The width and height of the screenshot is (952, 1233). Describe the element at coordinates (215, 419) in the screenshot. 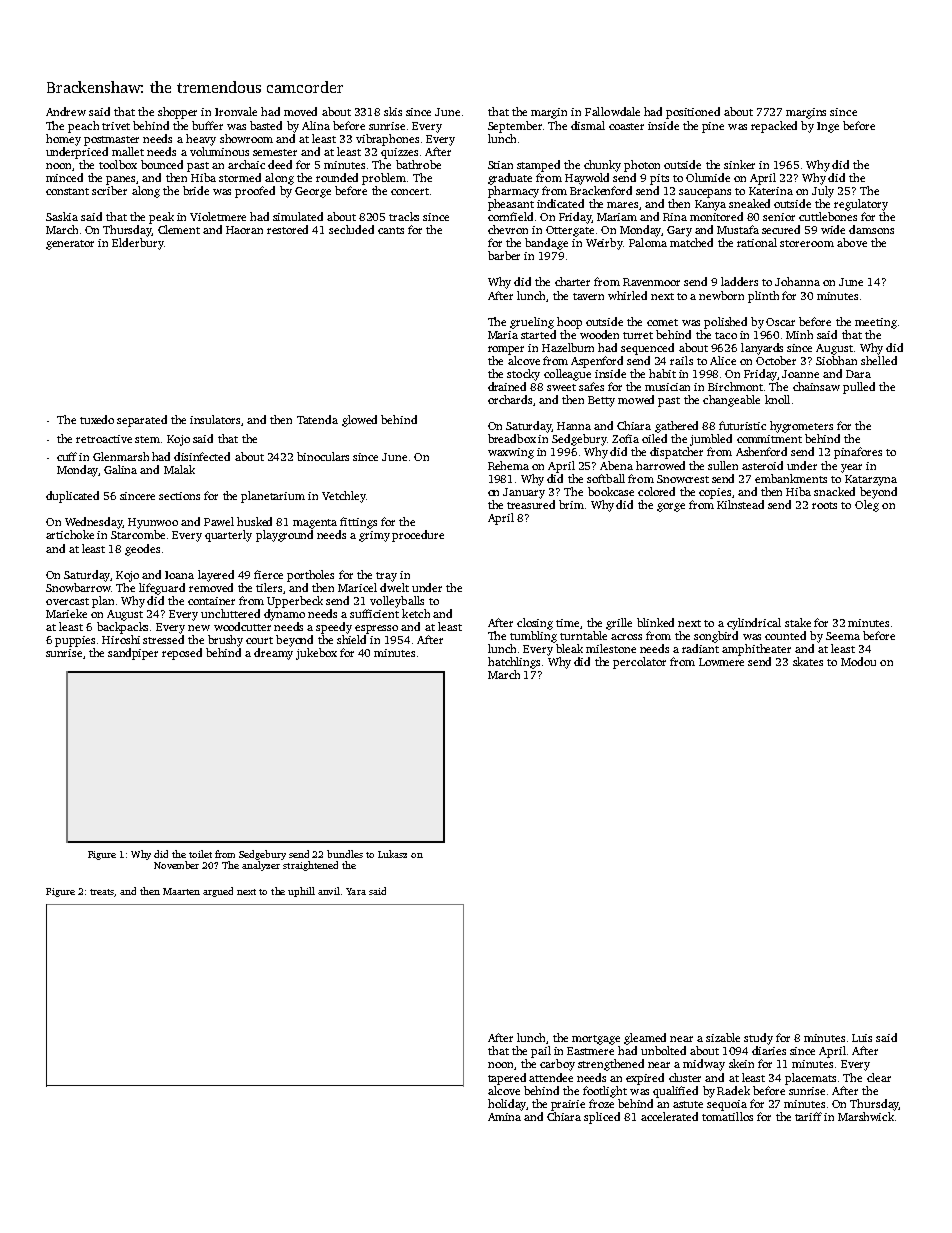

I see `insulators` at that location.
